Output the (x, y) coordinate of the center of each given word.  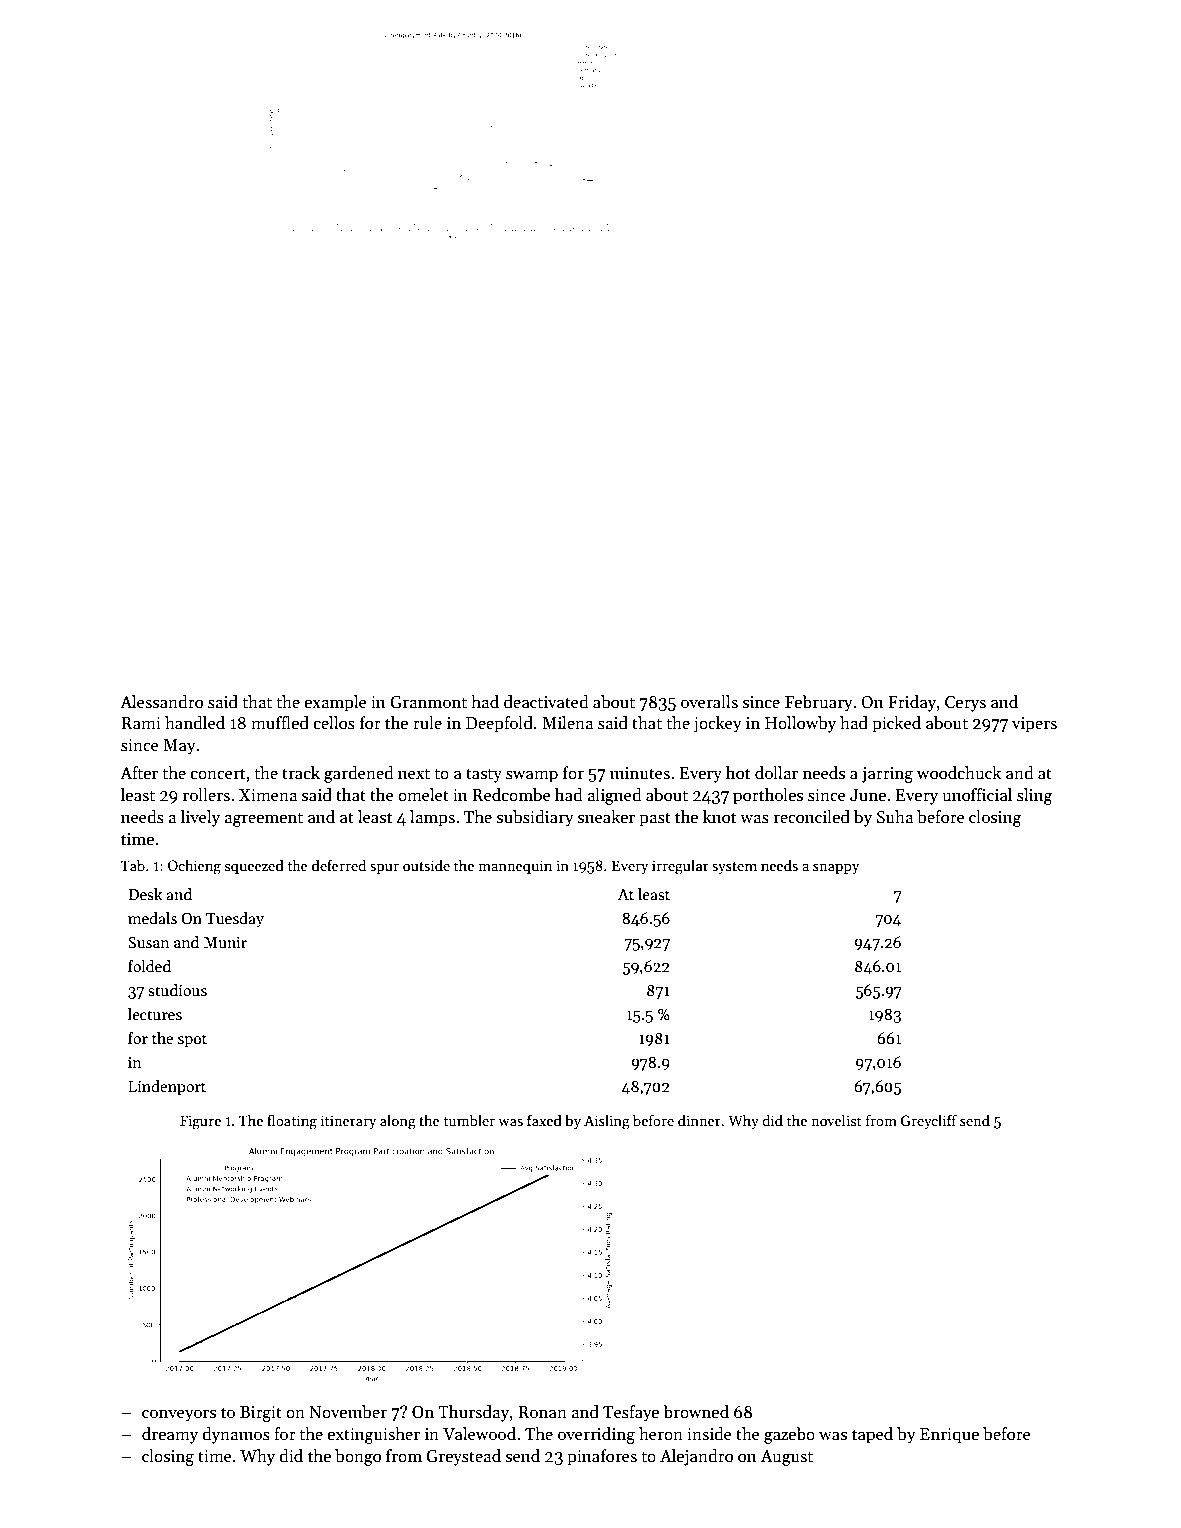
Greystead (463, 1457)
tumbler (469, 1120)
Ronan (542, 1412)
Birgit (261, 1414)
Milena (567, 723)
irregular (680, 867)
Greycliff (929, 1121)
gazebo (789, 1435)
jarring (887, 775)
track (301, 773)
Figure (200, 1122)
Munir (225, 942)
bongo (358, 1457)
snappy (836, 869)
